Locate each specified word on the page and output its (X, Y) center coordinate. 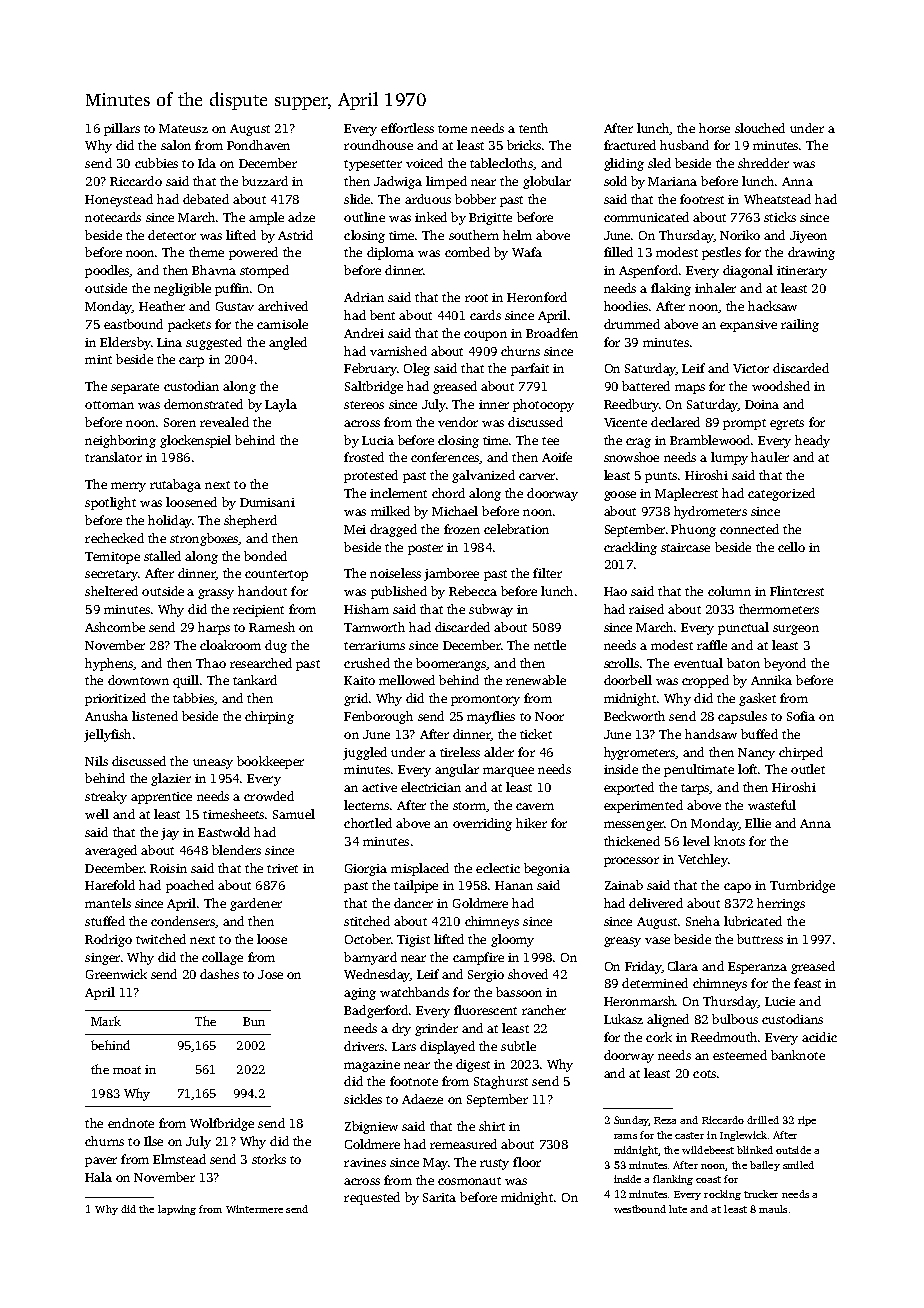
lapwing (177, 1210)
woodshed (781, 386)
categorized (781, 494)
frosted (364, 457)
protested (371, 476)
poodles (107, 271)
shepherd (250, 521)
